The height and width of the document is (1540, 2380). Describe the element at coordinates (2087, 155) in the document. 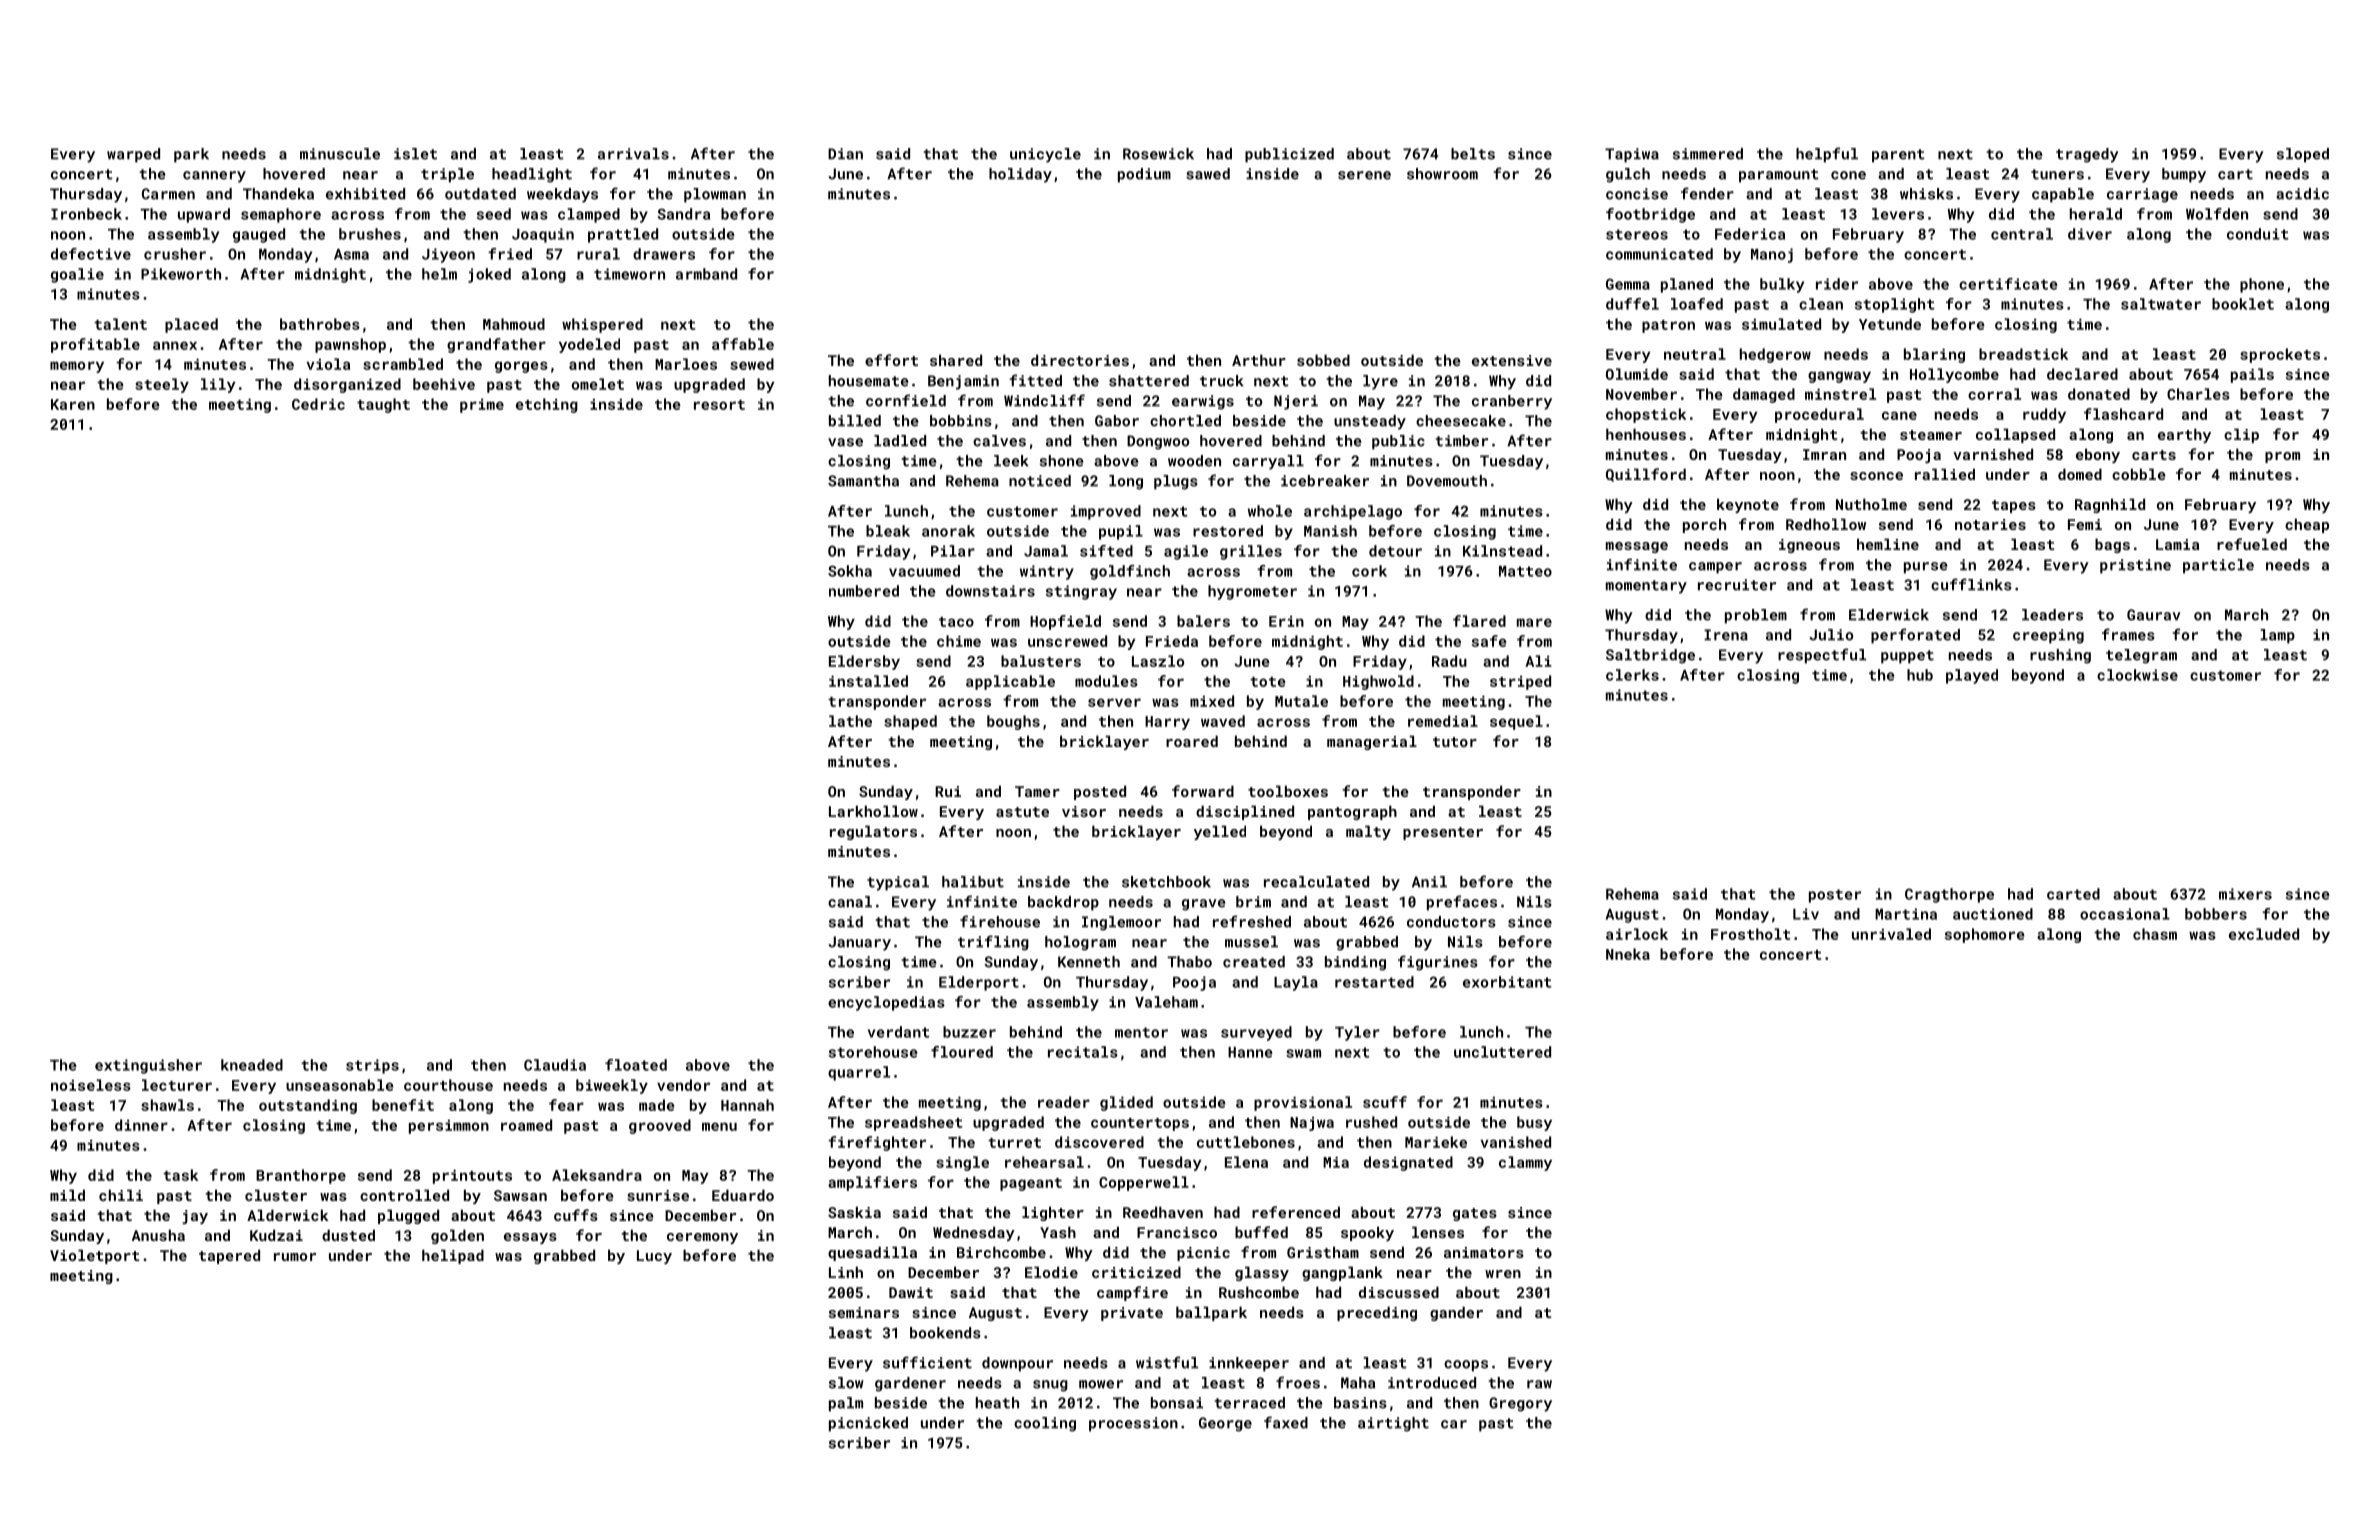

I see `tragedy` at that location.
